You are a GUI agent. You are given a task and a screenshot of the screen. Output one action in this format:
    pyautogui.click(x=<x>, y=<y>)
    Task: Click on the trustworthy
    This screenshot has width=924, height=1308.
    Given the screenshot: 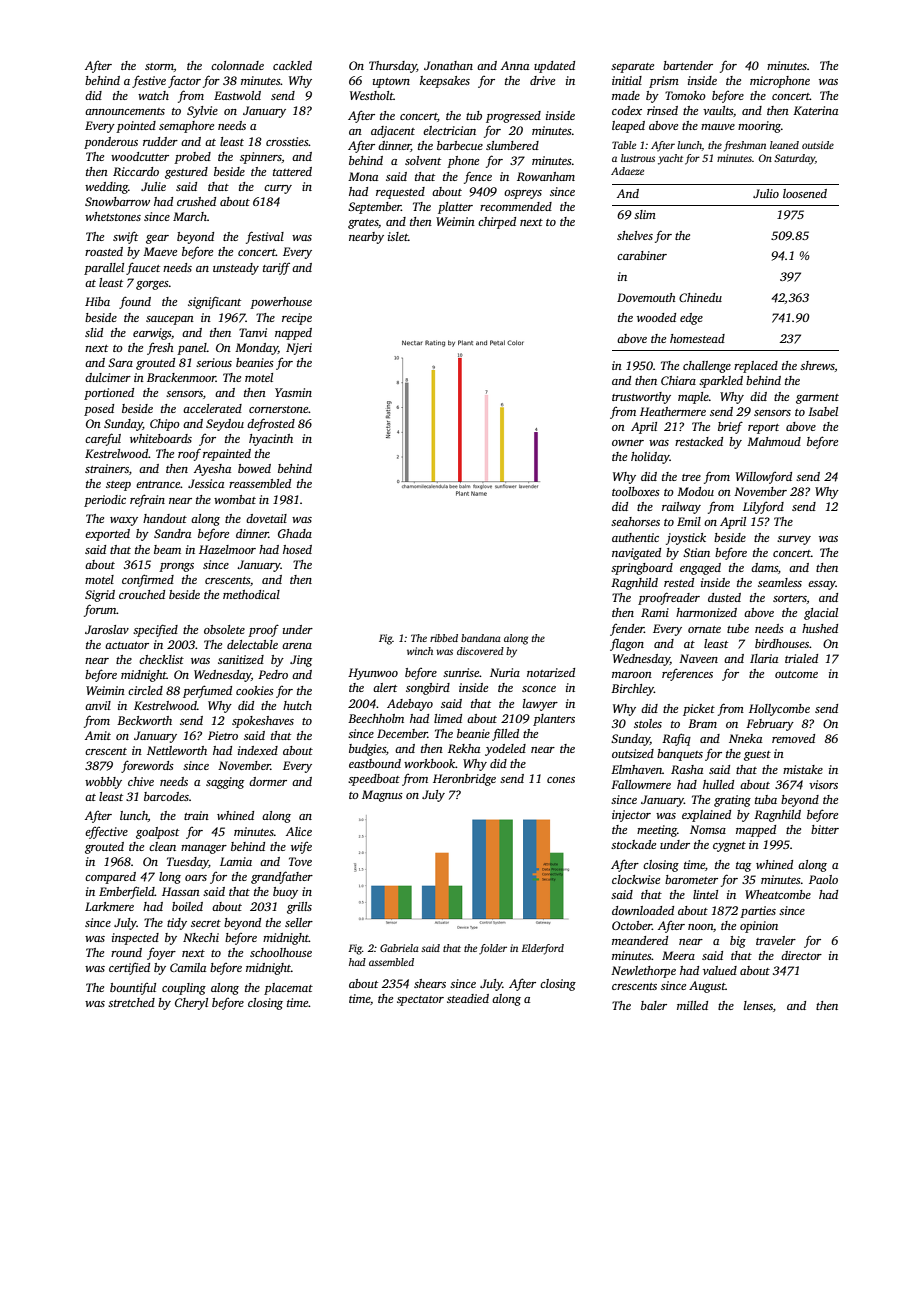 What is the action you would take?
    pyautogui.click(x=641, y=398)
